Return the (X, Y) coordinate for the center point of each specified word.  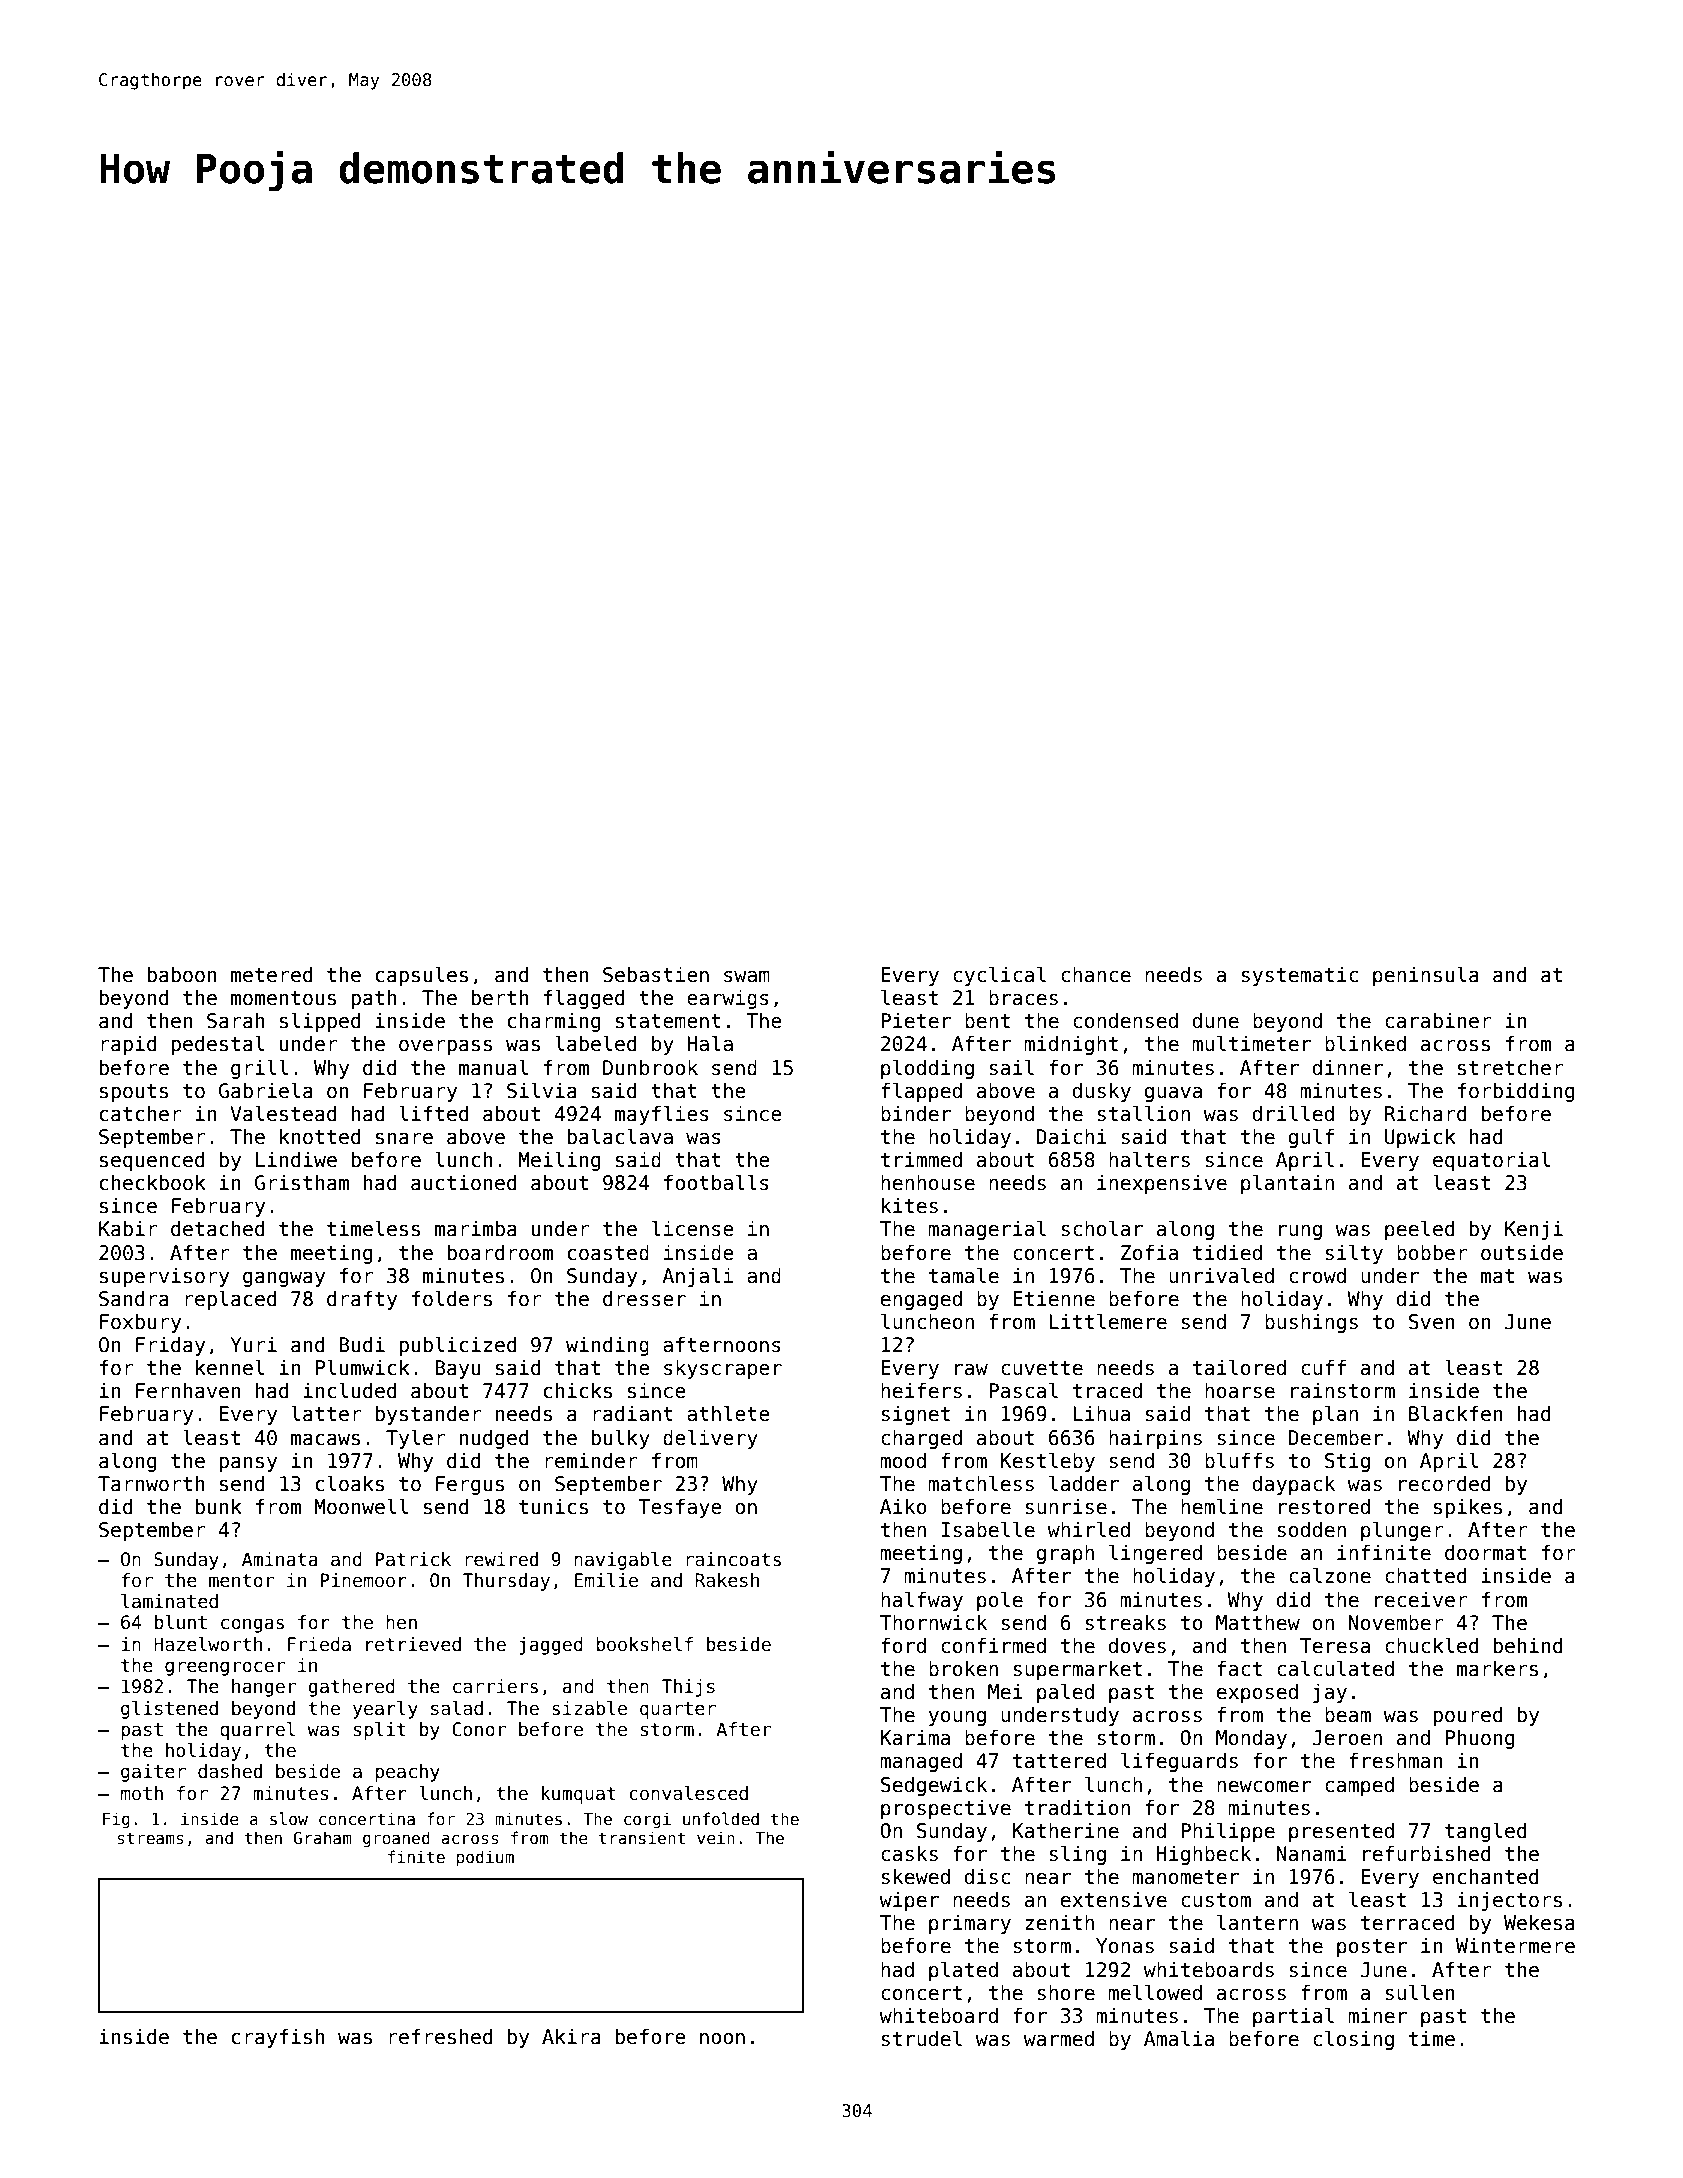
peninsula (1426, 976)
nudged (494, 1439)
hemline (1222, 1506)
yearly (385, 1710)
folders (452, 1298)
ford (903, 1645)
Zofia (1149, 1252)
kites (910, 1205)
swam (747, 977)
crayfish (278, 2038)
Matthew (1258, 1622)
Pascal (1023, 1390)
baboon (182, 974)
